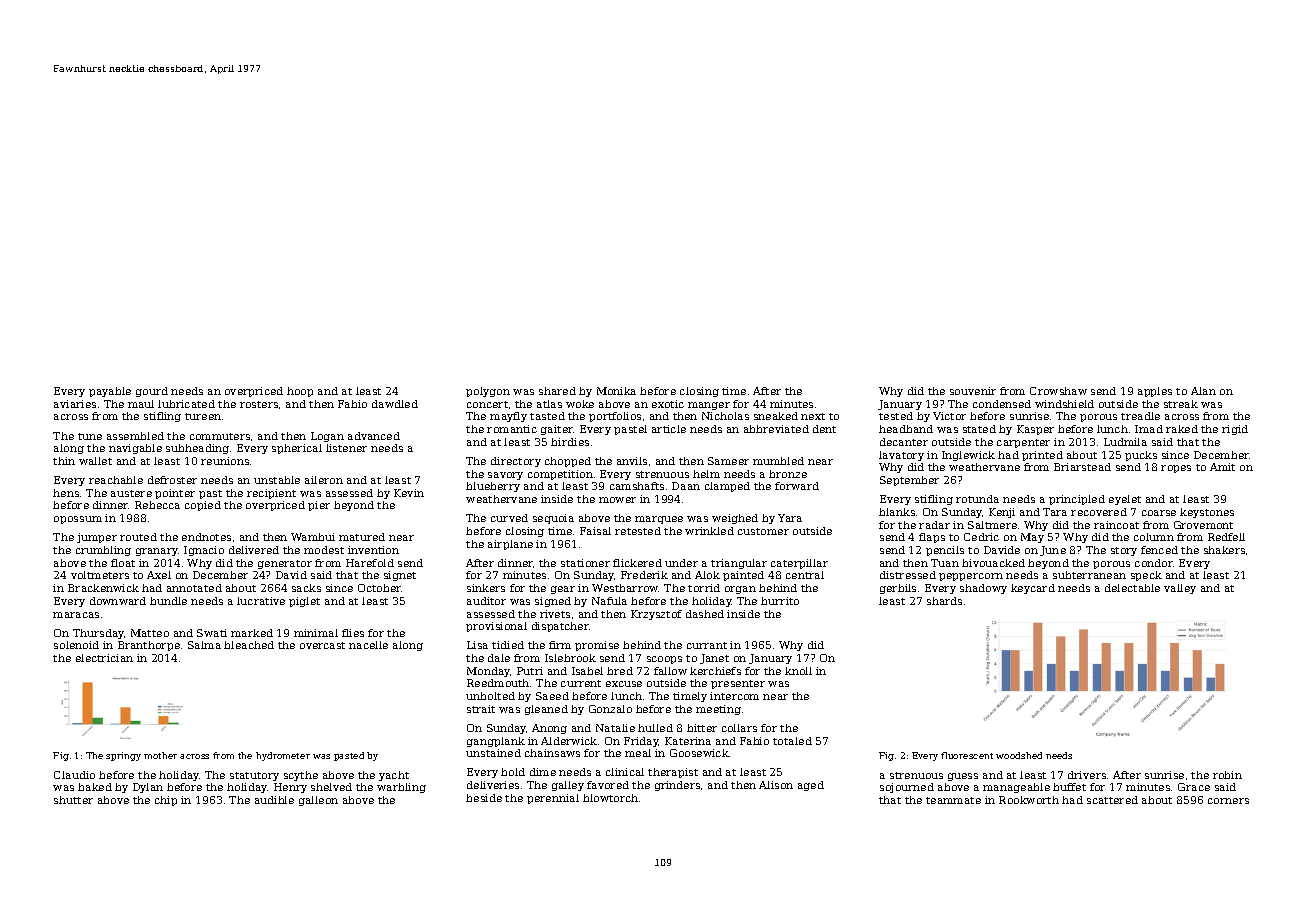 The image size is (1308, 924). Describe the element at coordinates (486, 601) in the image. I see `auditor` at that location.
